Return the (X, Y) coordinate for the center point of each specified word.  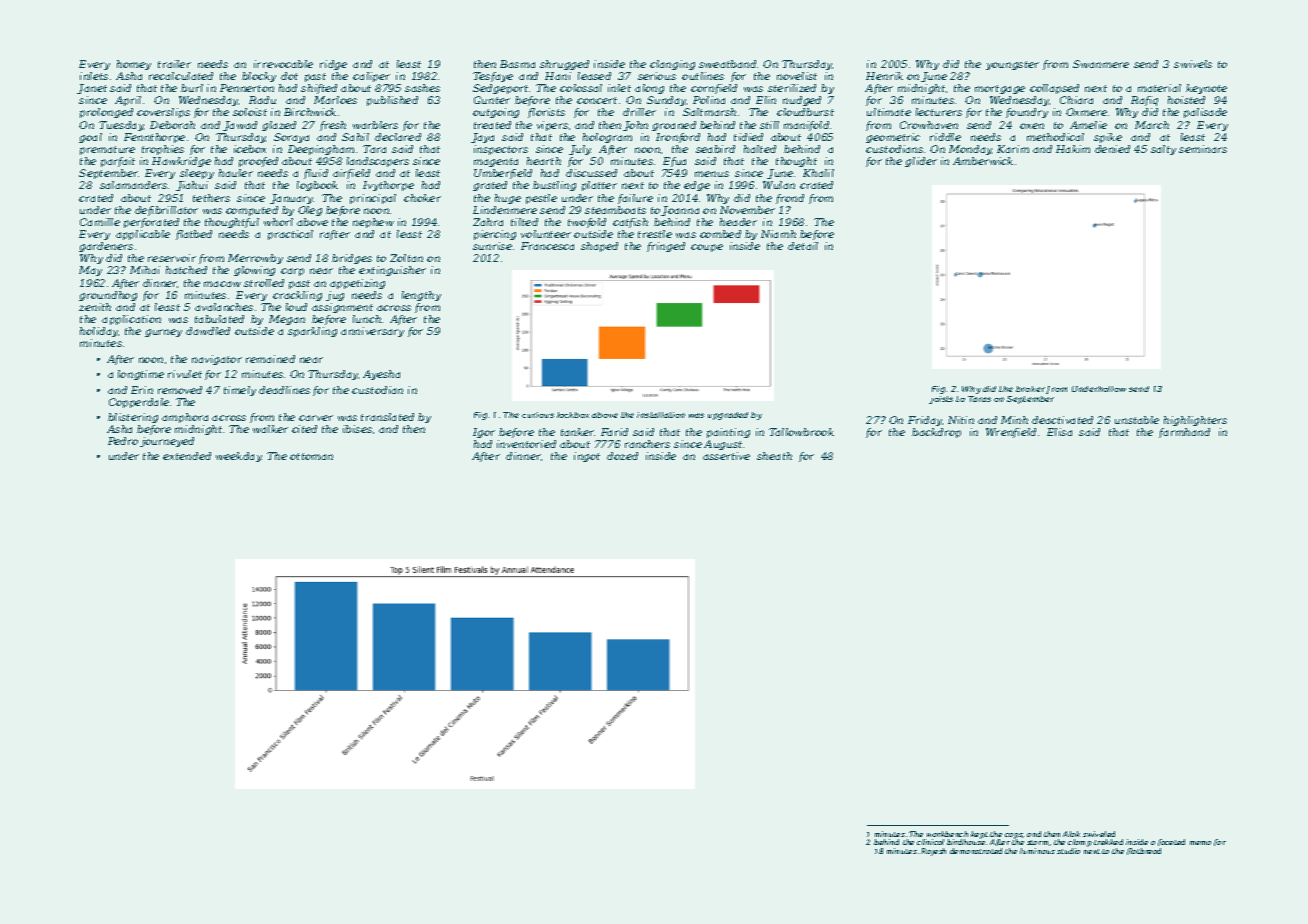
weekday (239, 457)
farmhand (1184, 433)
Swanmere (1101, 64)
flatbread (1144, 851)
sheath (774, 456)
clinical (930, 842)
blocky (259, 77)
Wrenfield (1011, 433)
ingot (587, 457)
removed (180, 390)
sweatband (727, 64)
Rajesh (933, 852)
